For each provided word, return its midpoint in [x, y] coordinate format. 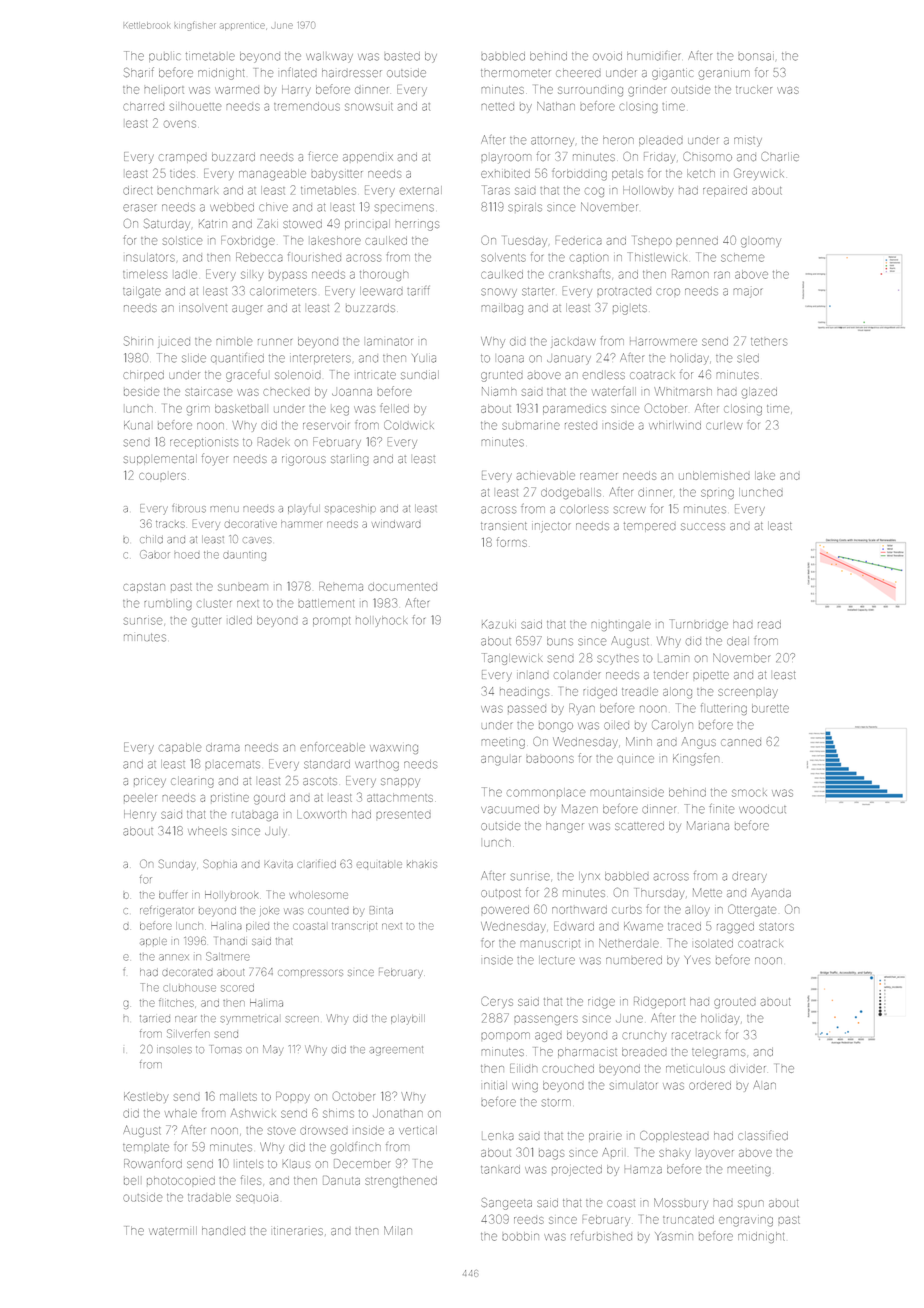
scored [237, 988]
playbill [408, 1020]
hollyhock [381, 621]
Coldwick [409, 425]
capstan [144, 588]
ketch [701, 173]
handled [223, 1231]
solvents [503, 257]
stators [776, 927]
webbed [232, 207]
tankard [500, 1169]
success [703, 526]
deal [738, 641]
